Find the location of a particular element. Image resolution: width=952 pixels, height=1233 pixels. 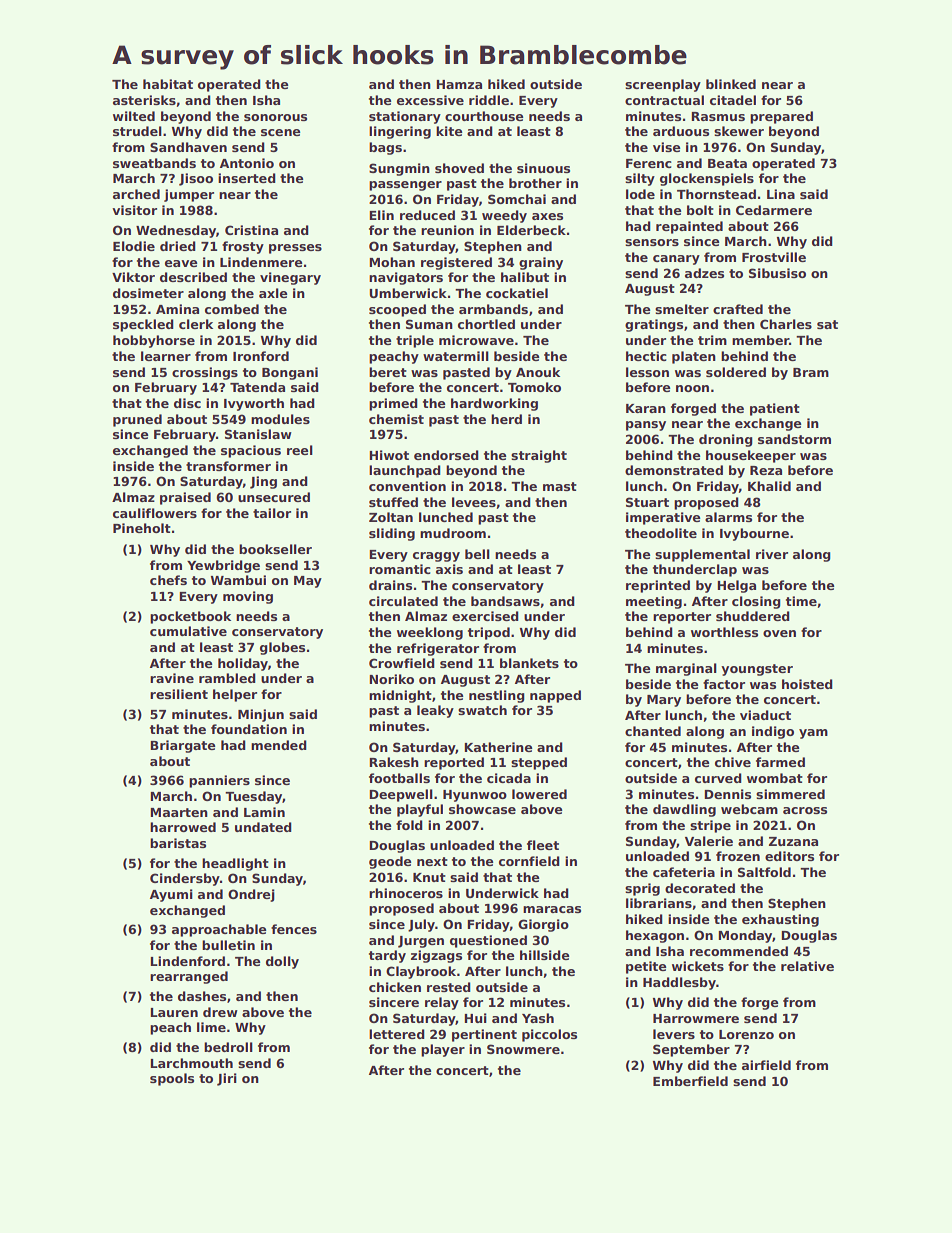

screenplay is located at coordinates (663, 85).
